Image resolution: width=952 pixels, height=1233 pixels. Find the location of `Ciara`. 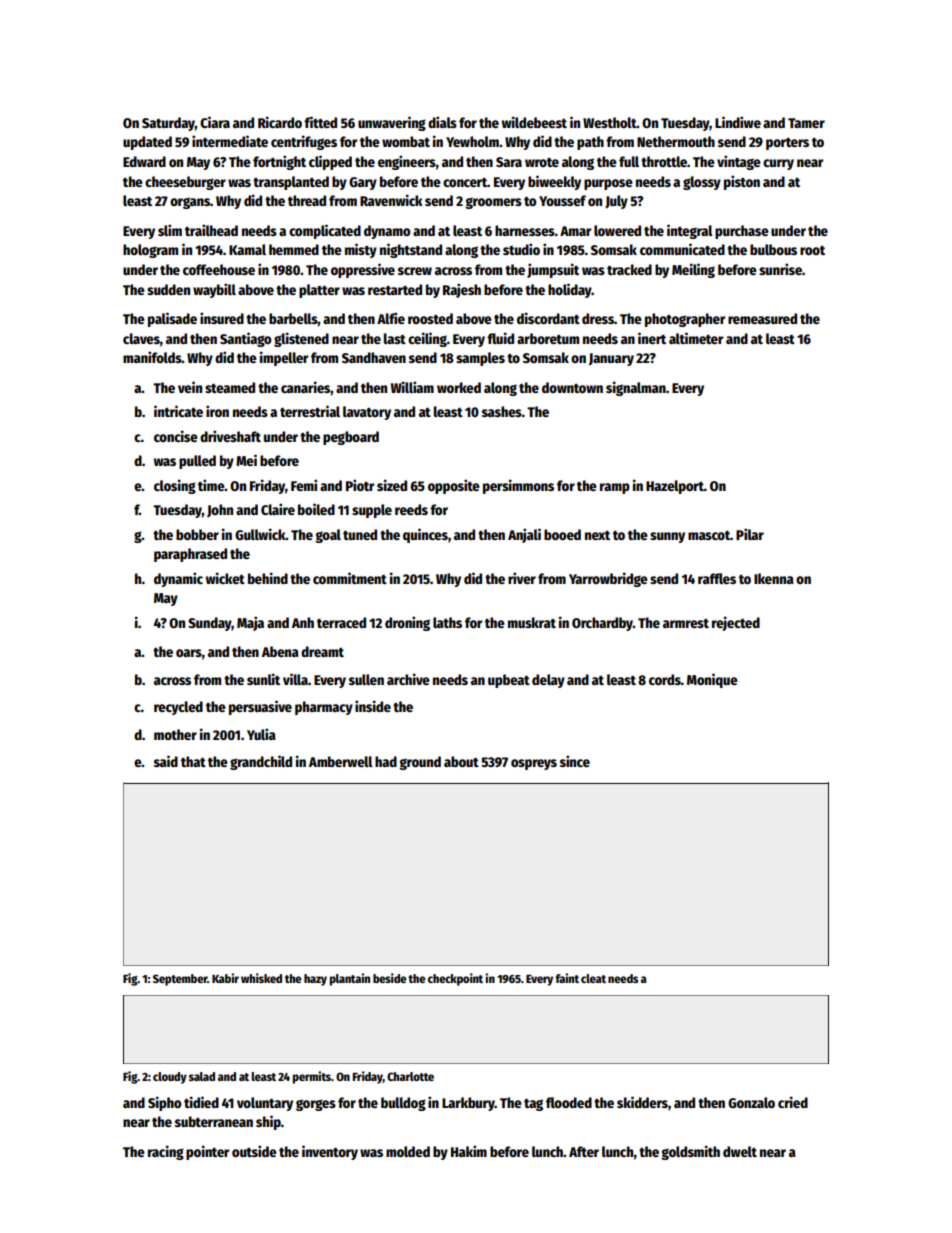

Ciara is located at coordinates (215, 122).
